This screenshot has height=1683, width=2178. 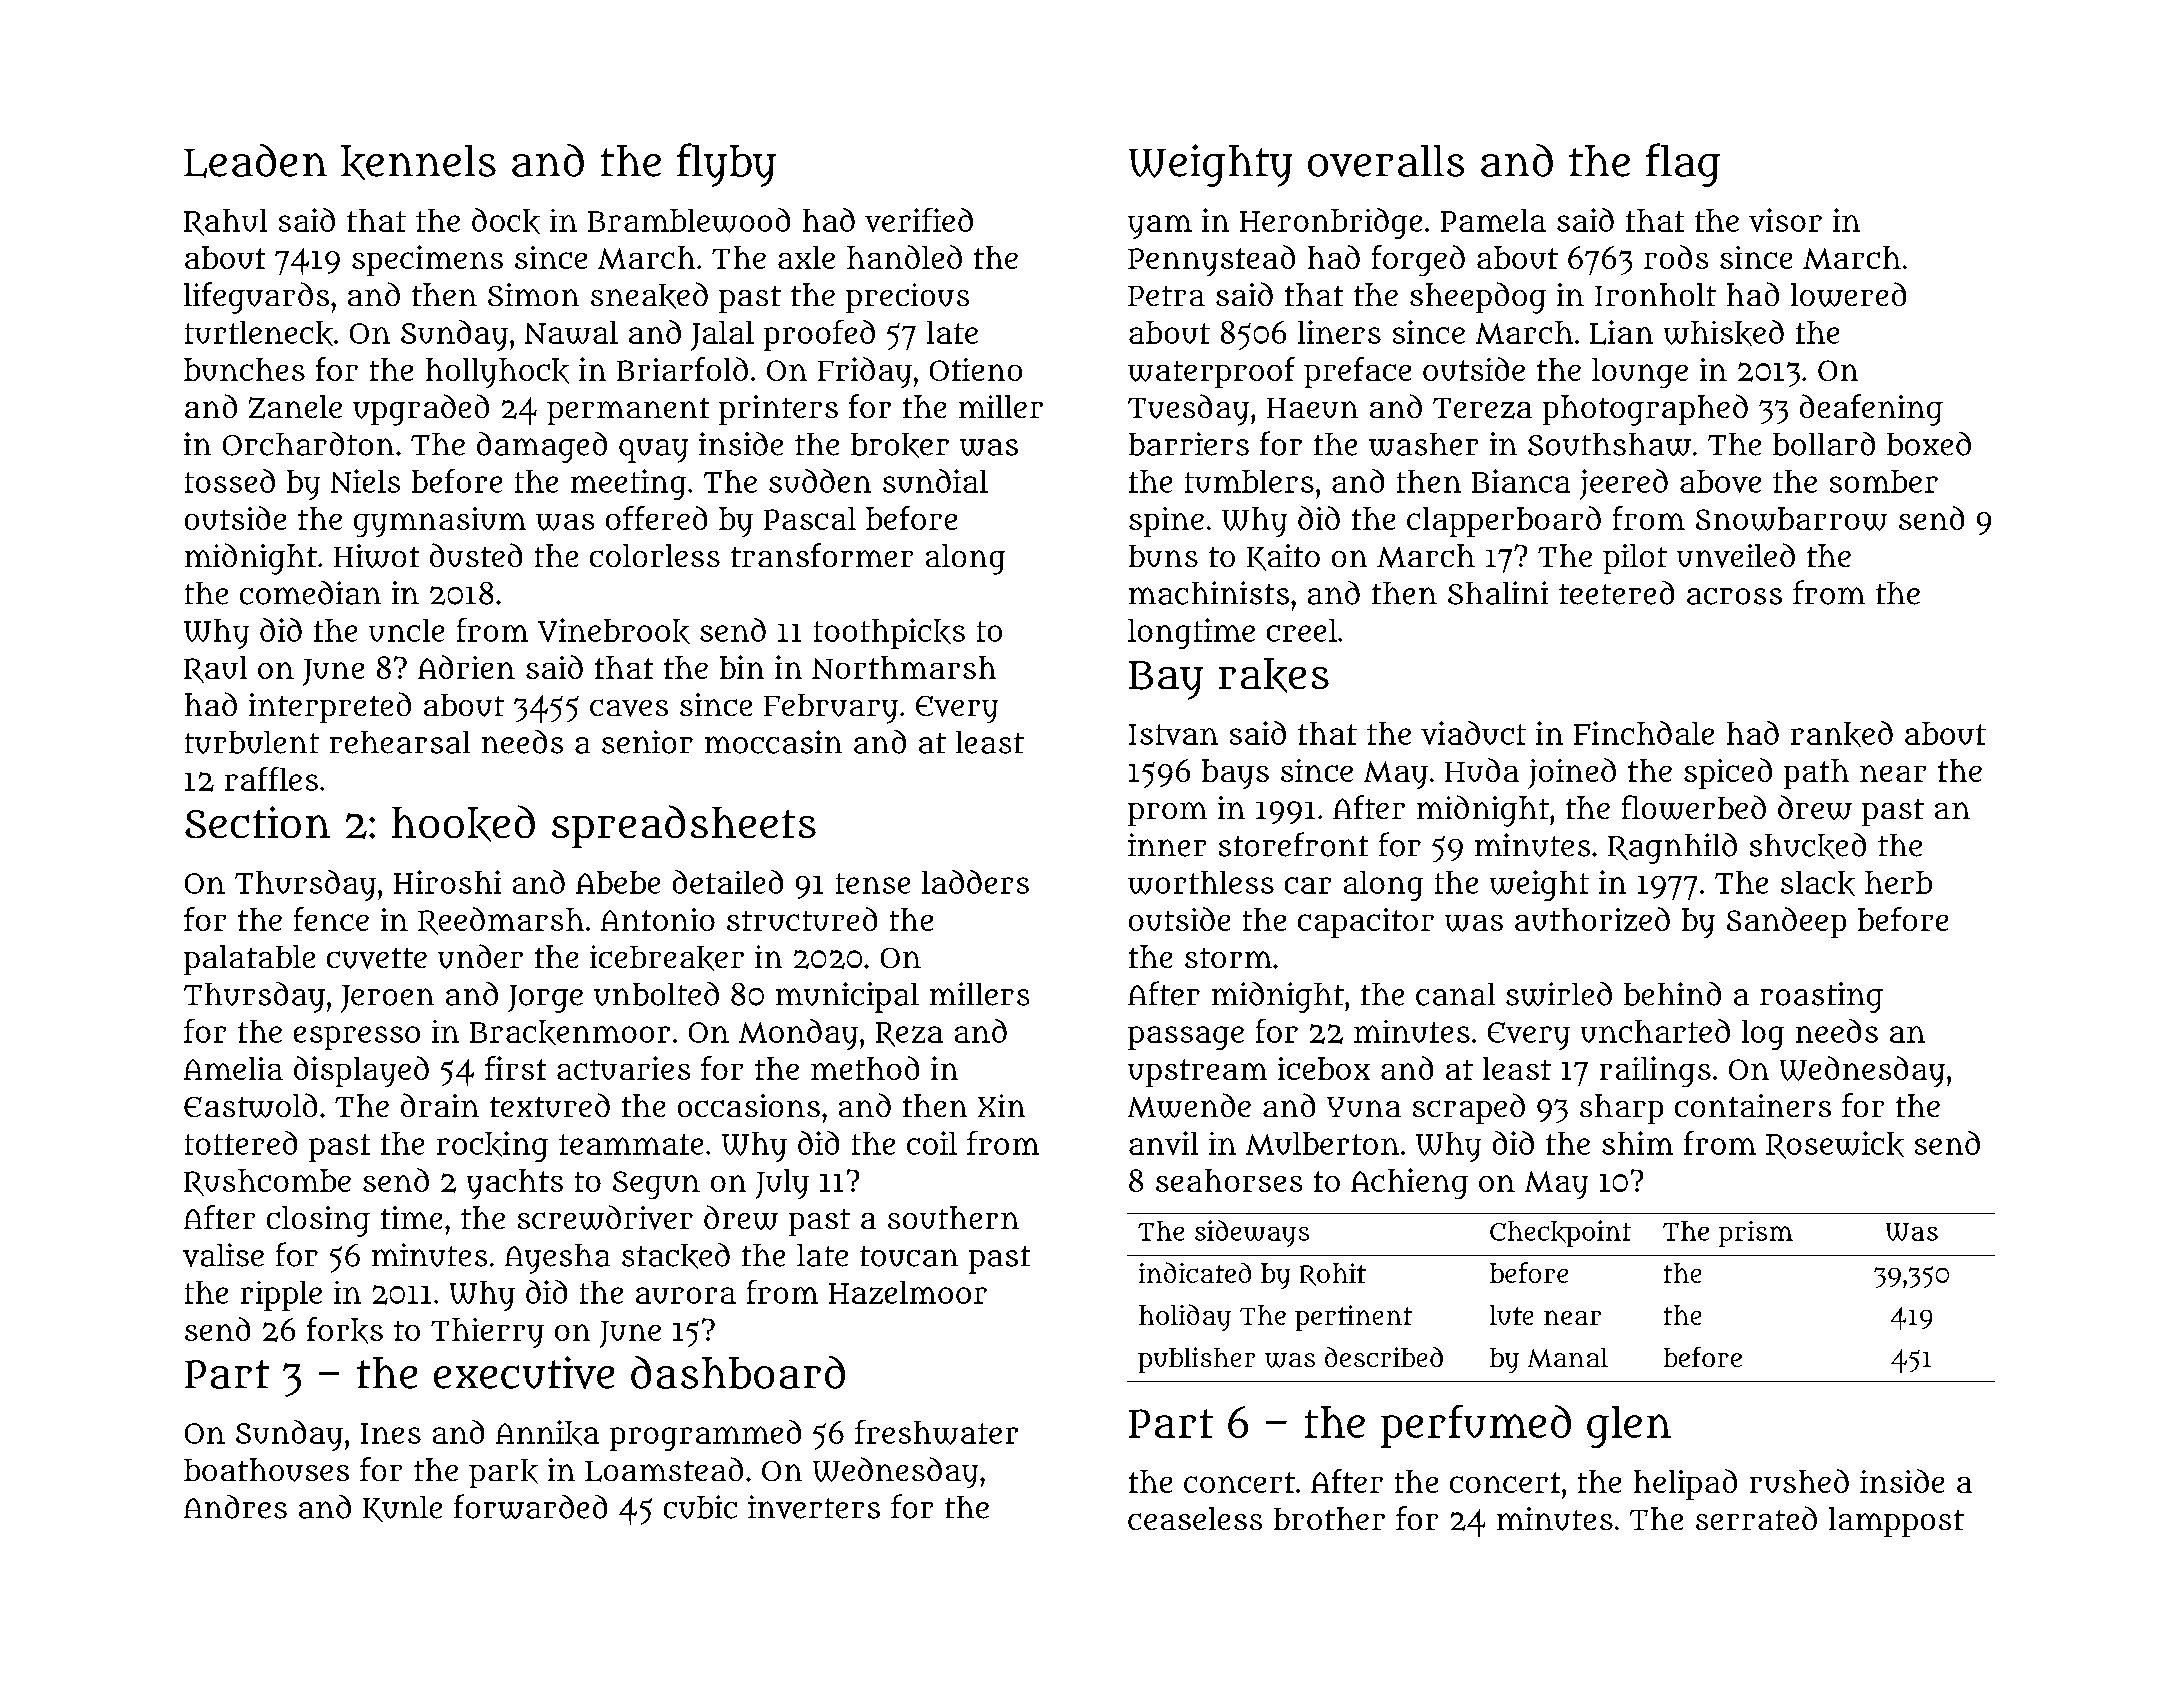 What do you see at coordinates (427, 260) in the screenshot?
I see `specimens` at bounding box center [427, 260].
